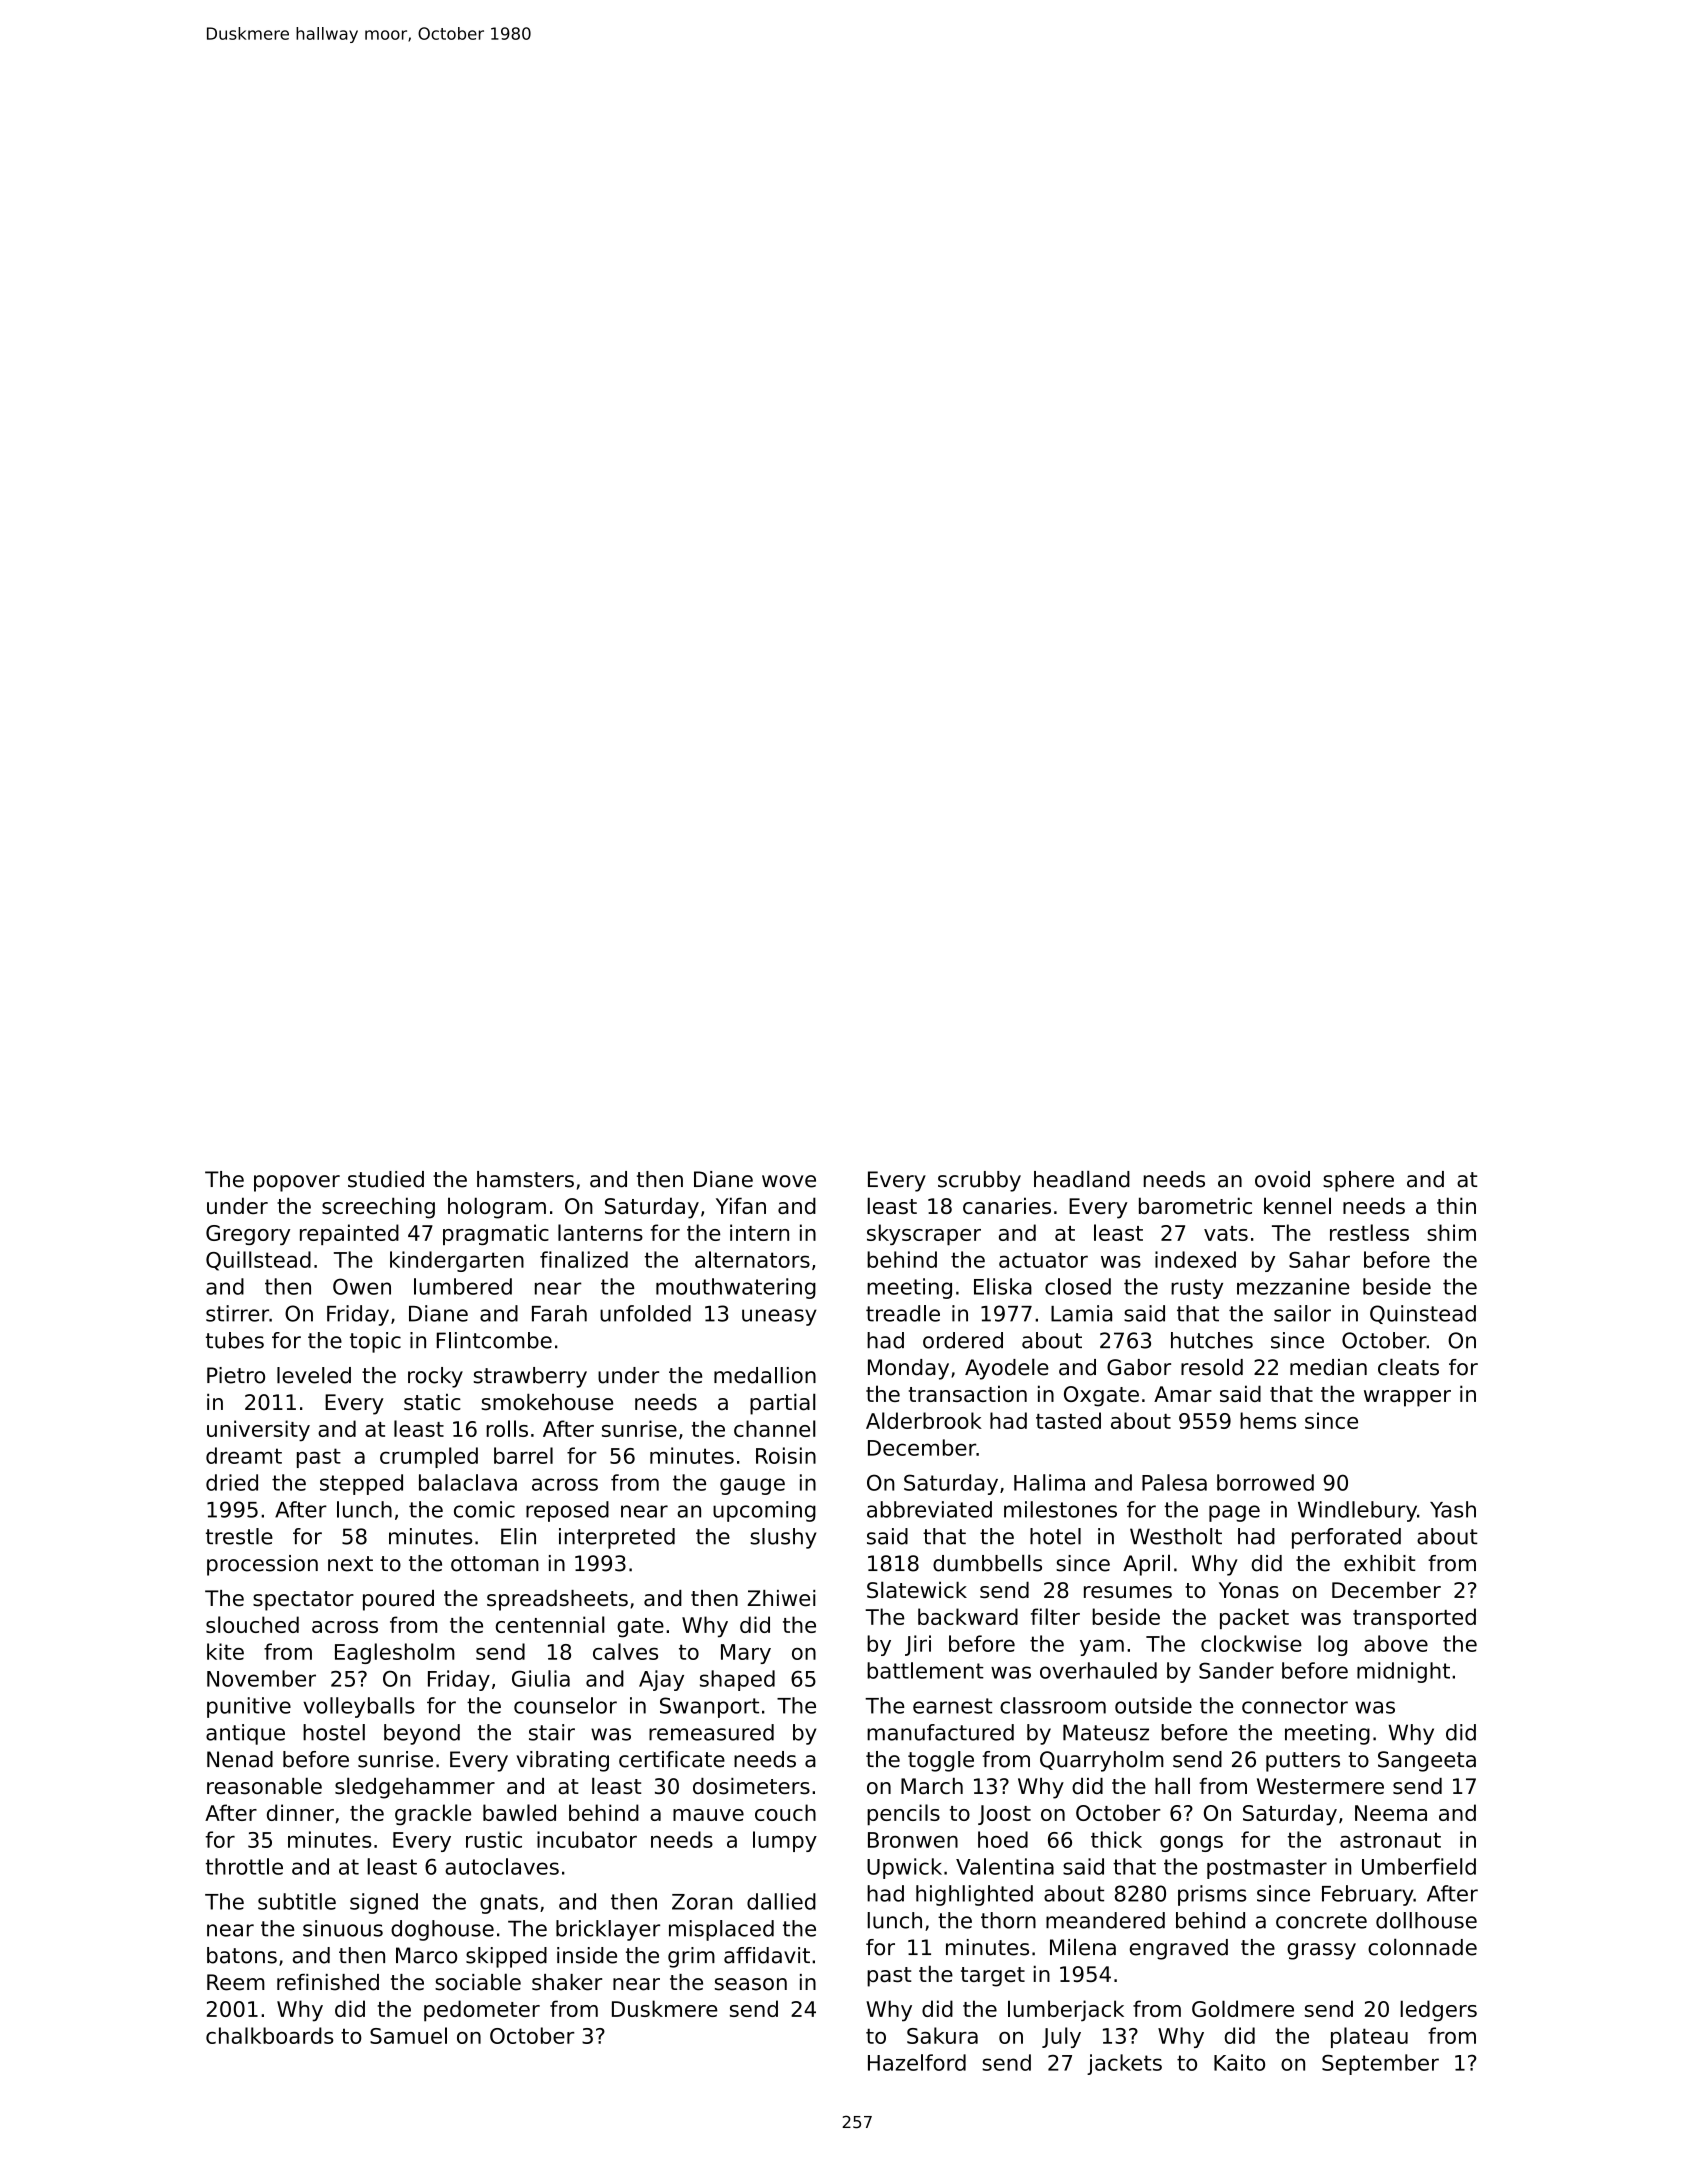 Image resolution: width=1683 pixels, height=2178 pixels. I want to click on colonnade, so click(1422, 1947).
